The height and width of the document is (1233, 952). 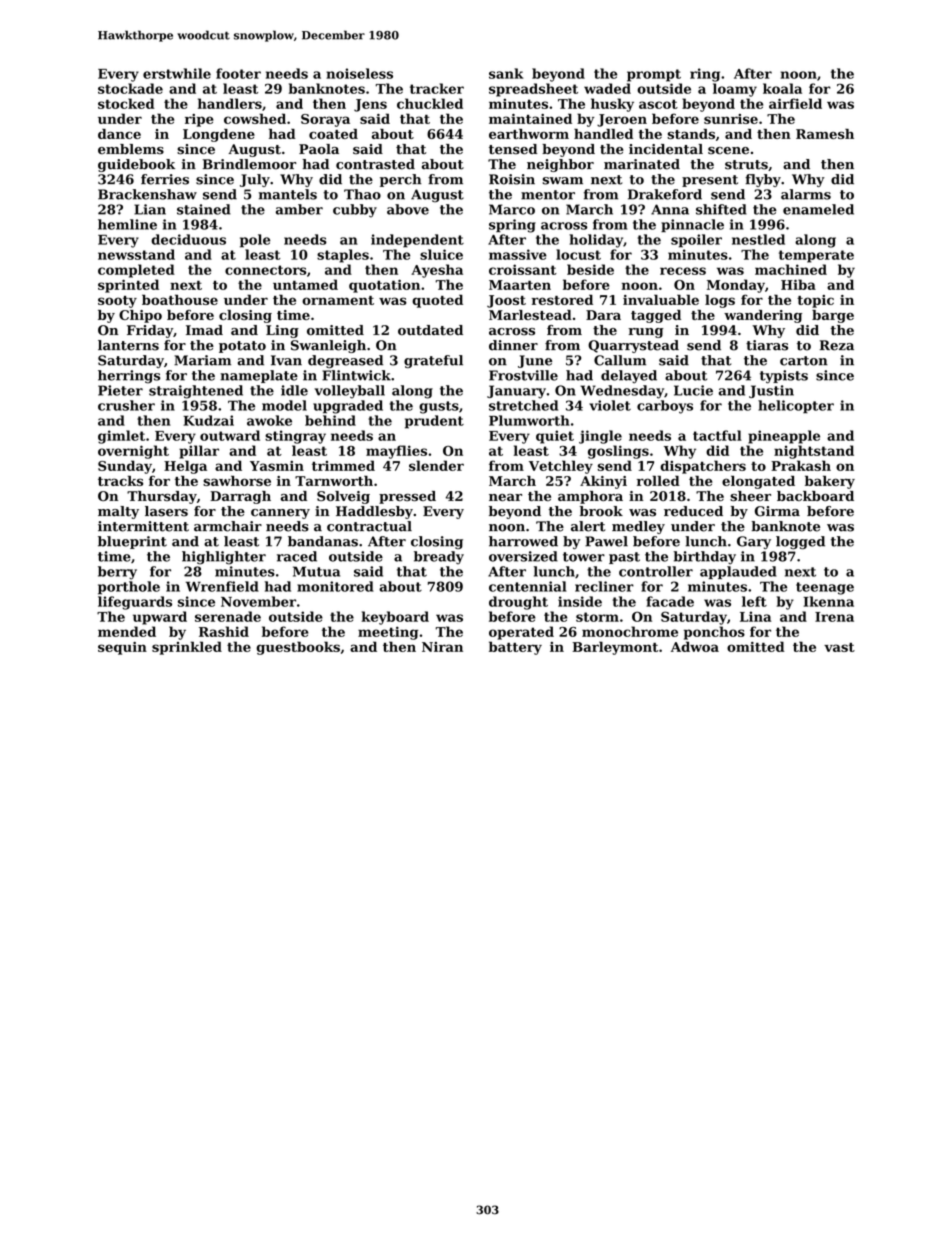 What do you see at coordinates (588, 526) in the document?
I see `alert` at bounding box center [588, 526].
